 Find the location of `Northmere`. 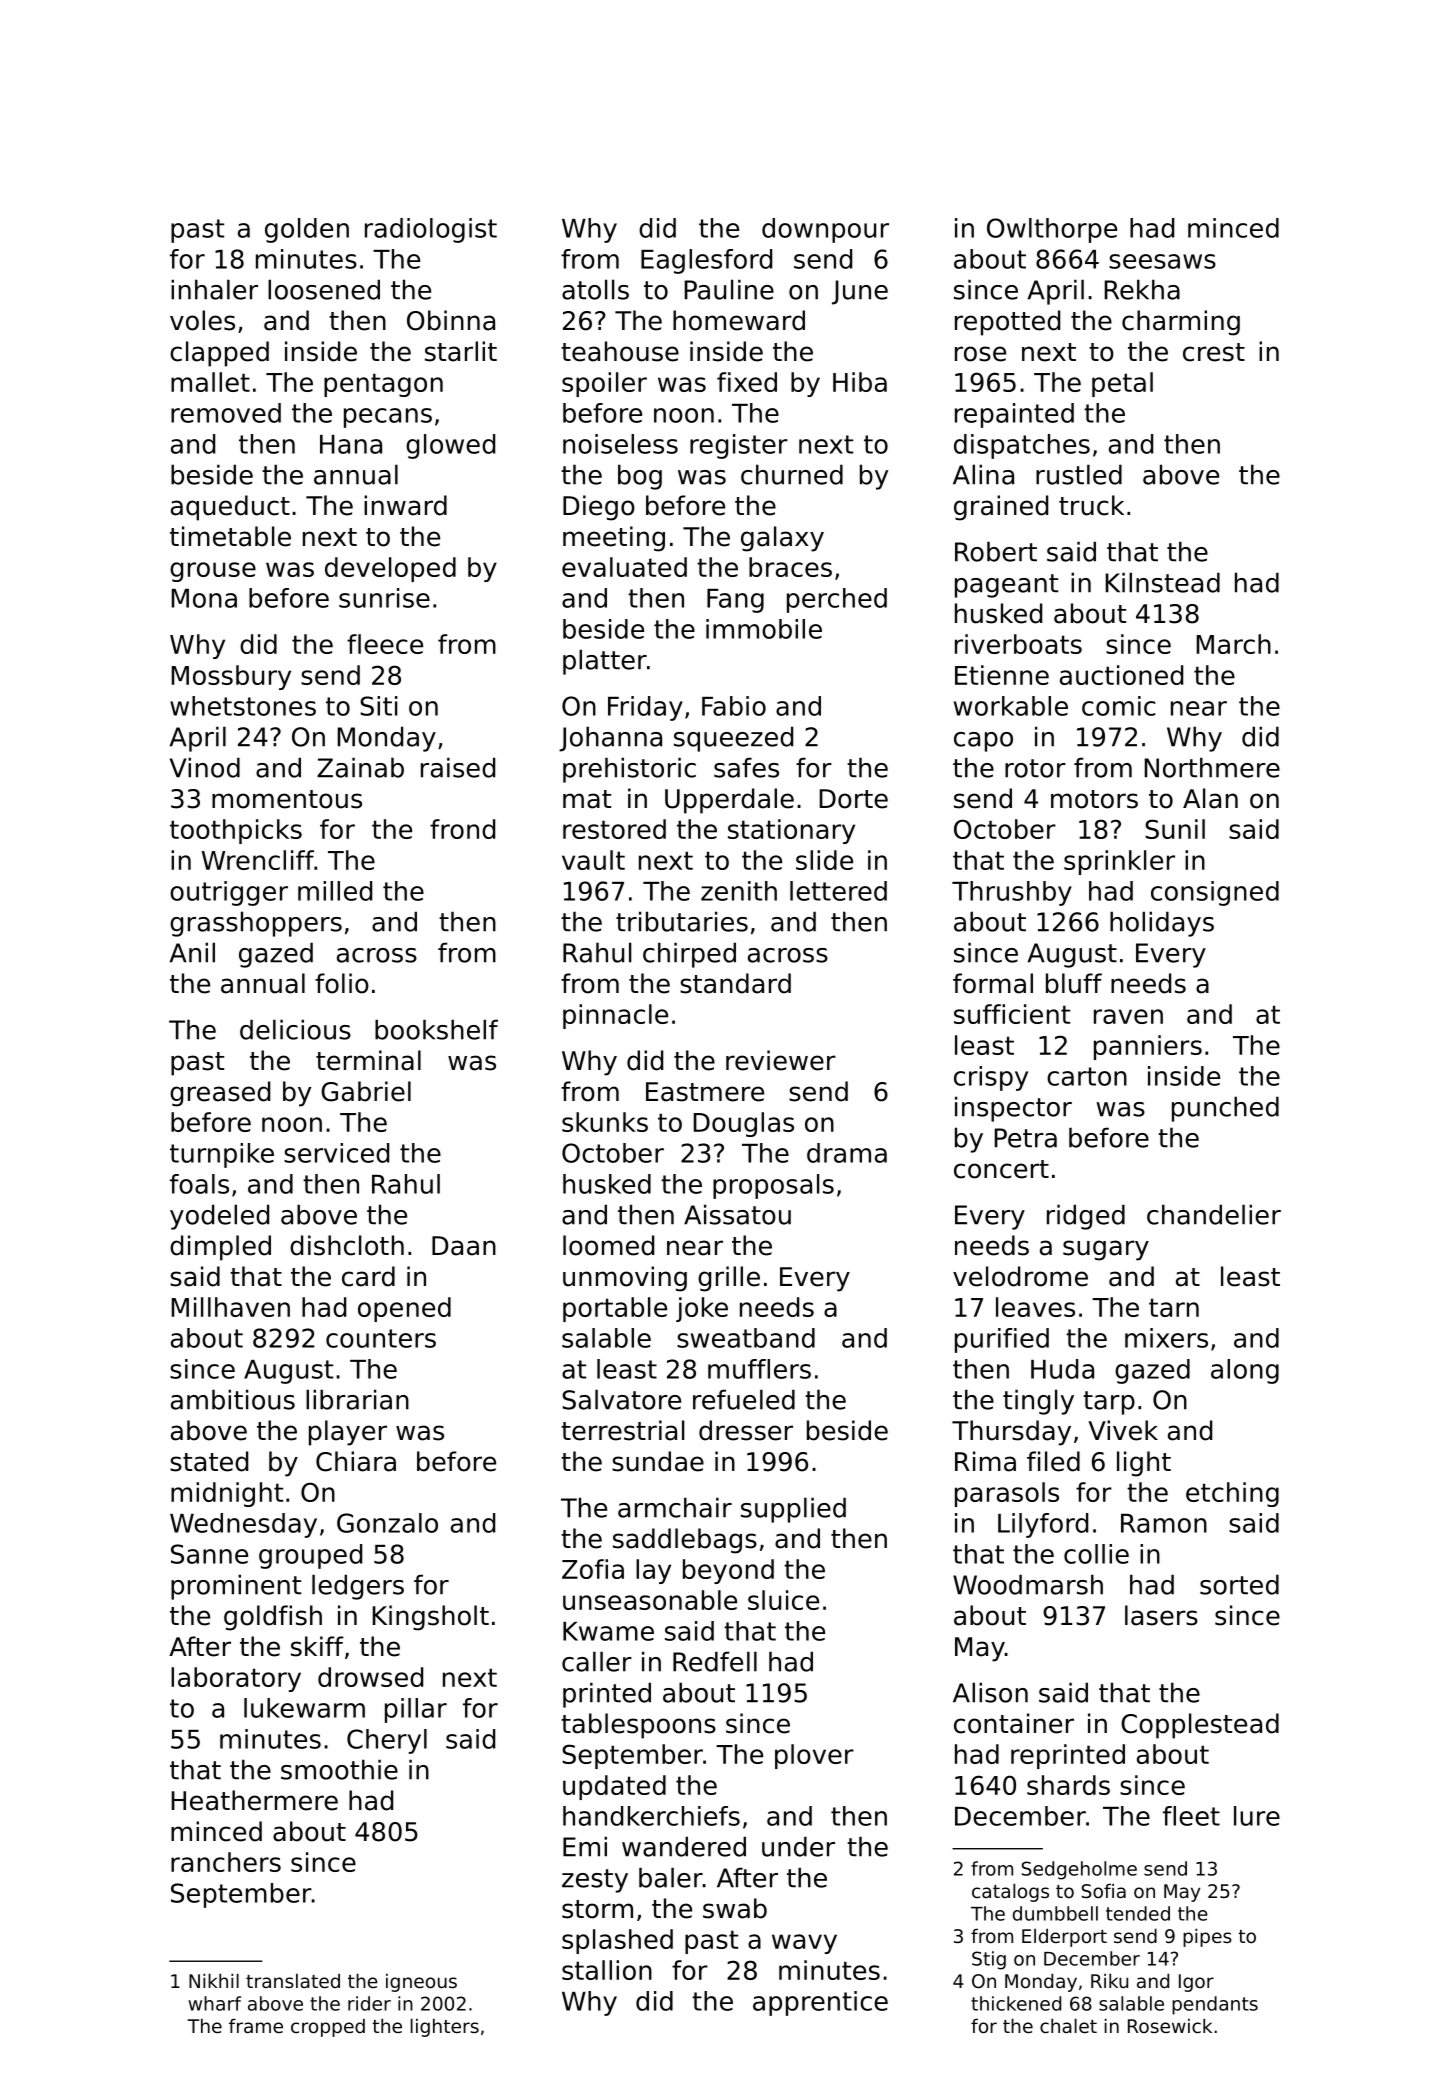

Northmere is located at coordinates (1212, 767).
